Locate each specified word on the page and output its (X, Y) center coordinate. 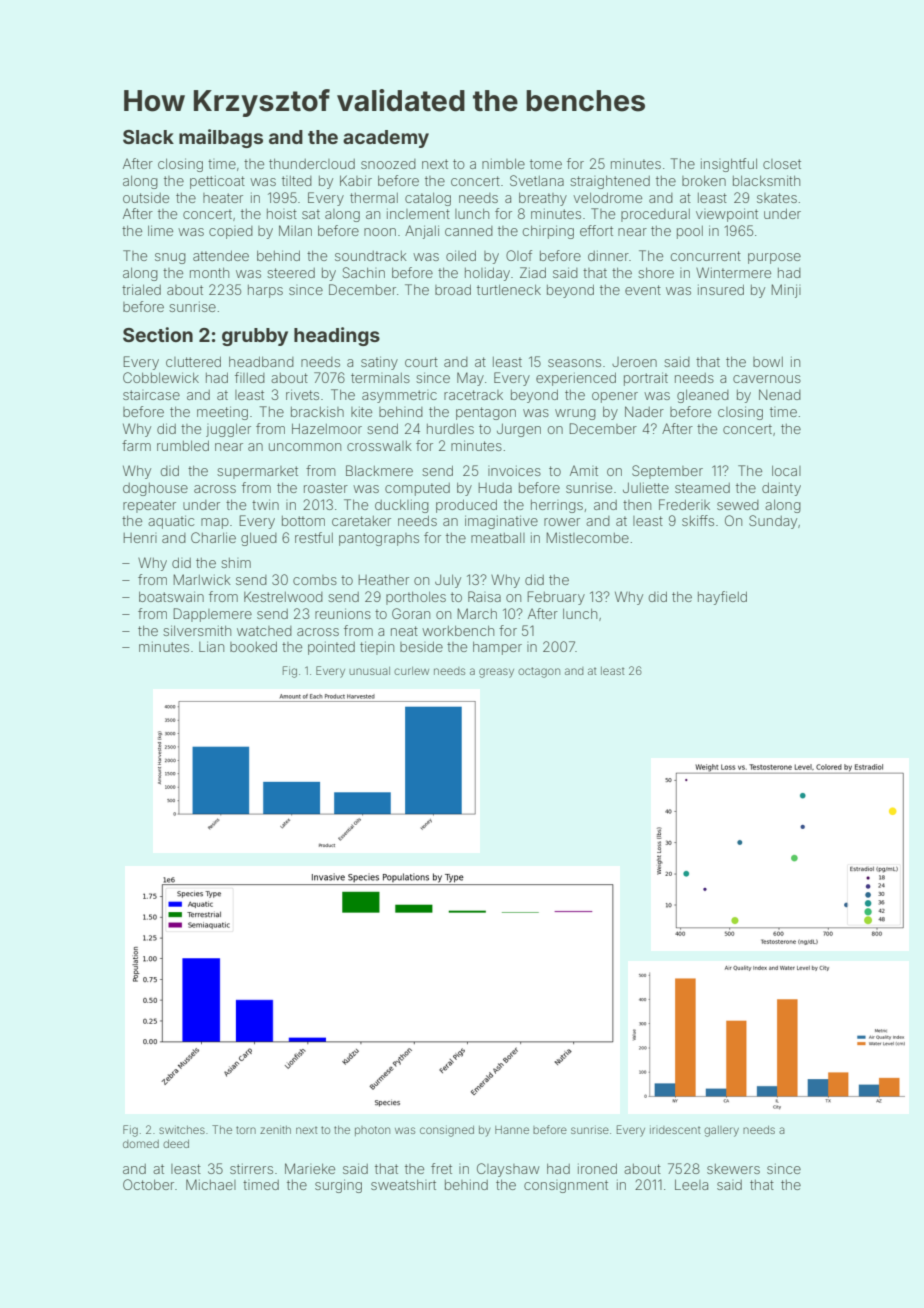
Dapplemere (212, 615)
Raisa (484, 596)
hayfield (722, 598)
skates (777, 198)
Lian (211, 646)
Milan (295, 230)
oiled (461, 255)
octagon (539, 672)
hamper (497, 648)
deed (176, 1144)
